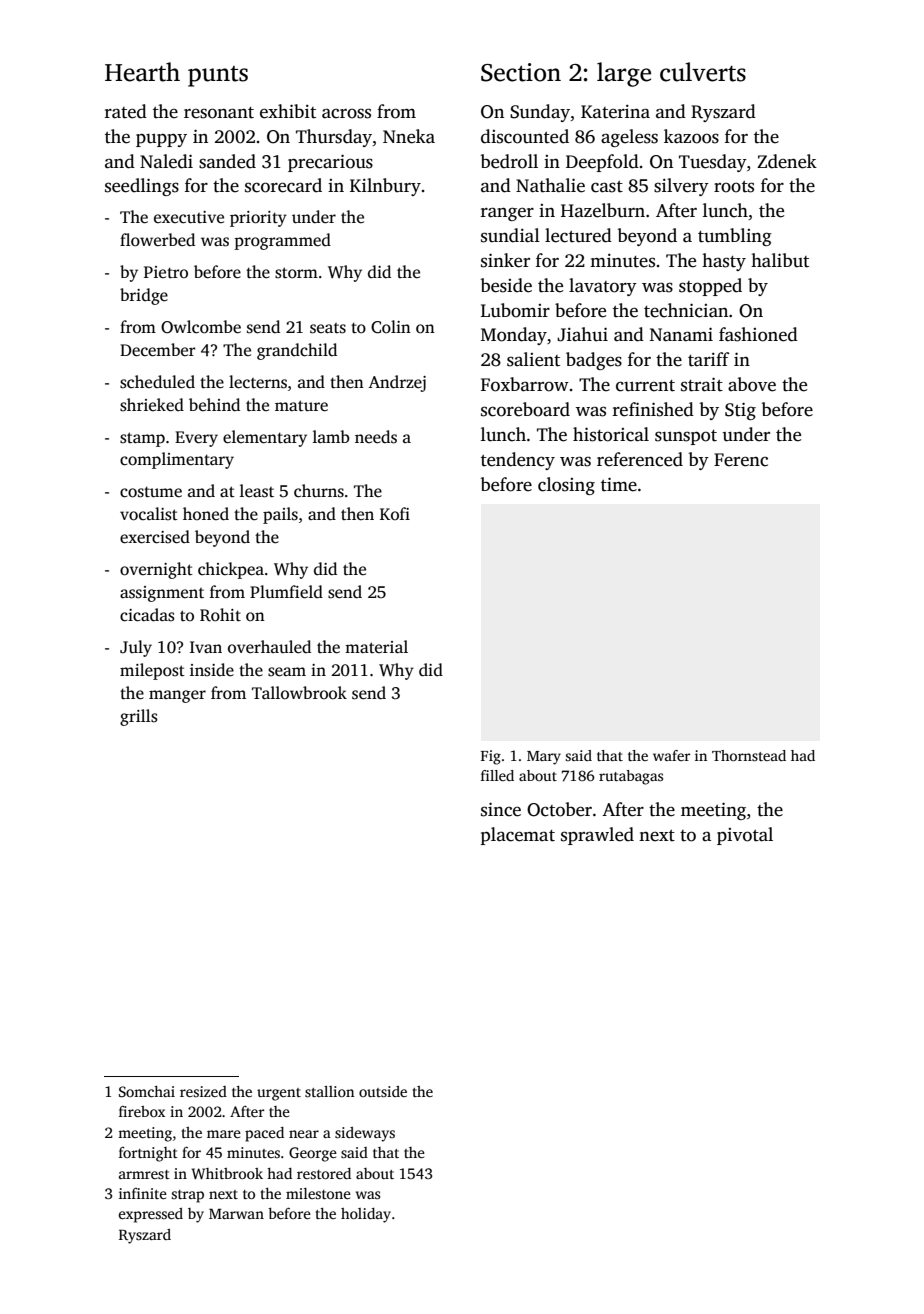  I want to click on holiday, so click(366, 1215).
